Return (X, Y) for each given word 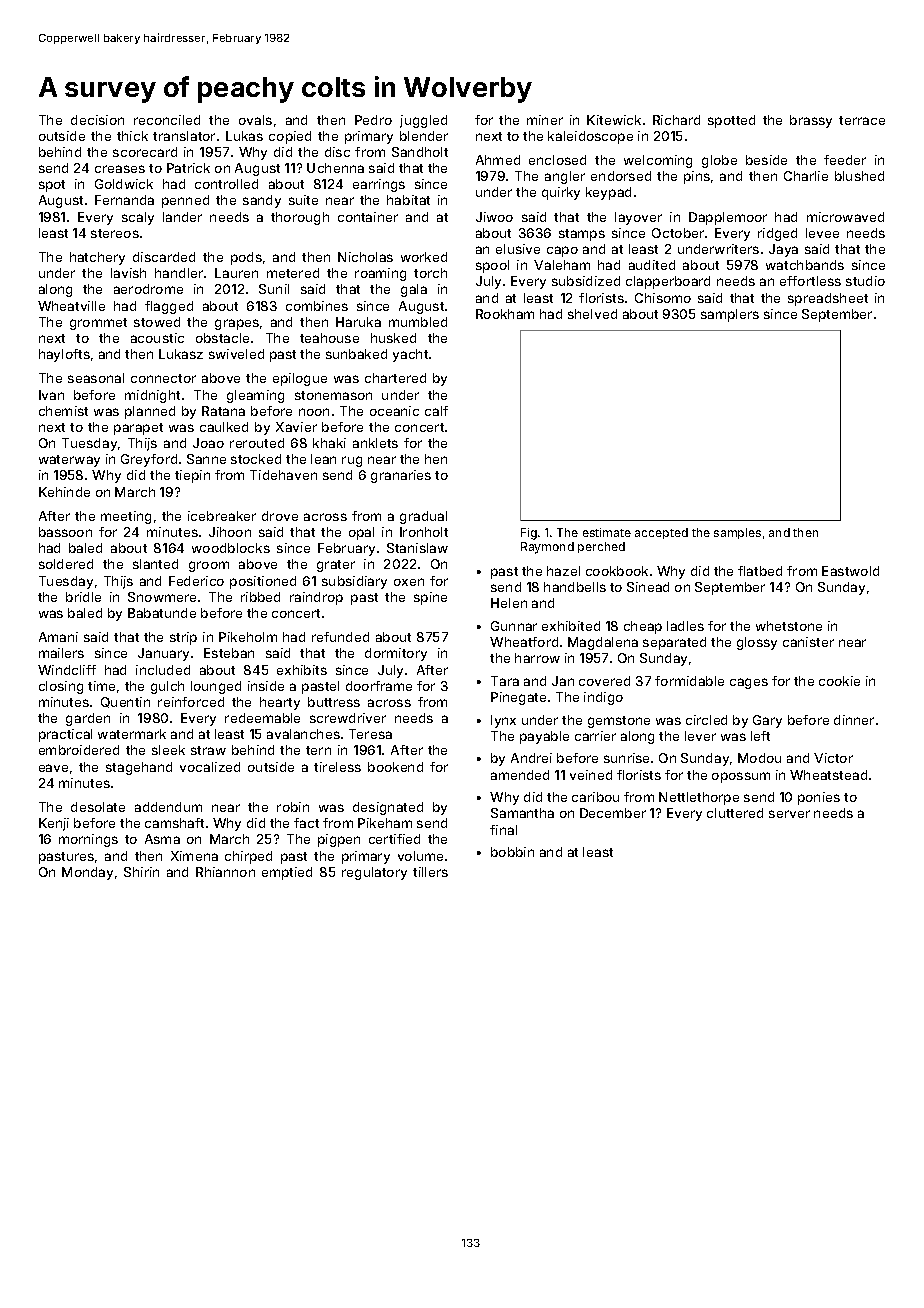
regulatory (374, 873)
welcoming (658, 161)
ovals (255, 120)
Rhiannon (225, 872)
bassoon (65, 532)
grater (336, 566)
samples (737, 533)
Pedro (373, 120)
